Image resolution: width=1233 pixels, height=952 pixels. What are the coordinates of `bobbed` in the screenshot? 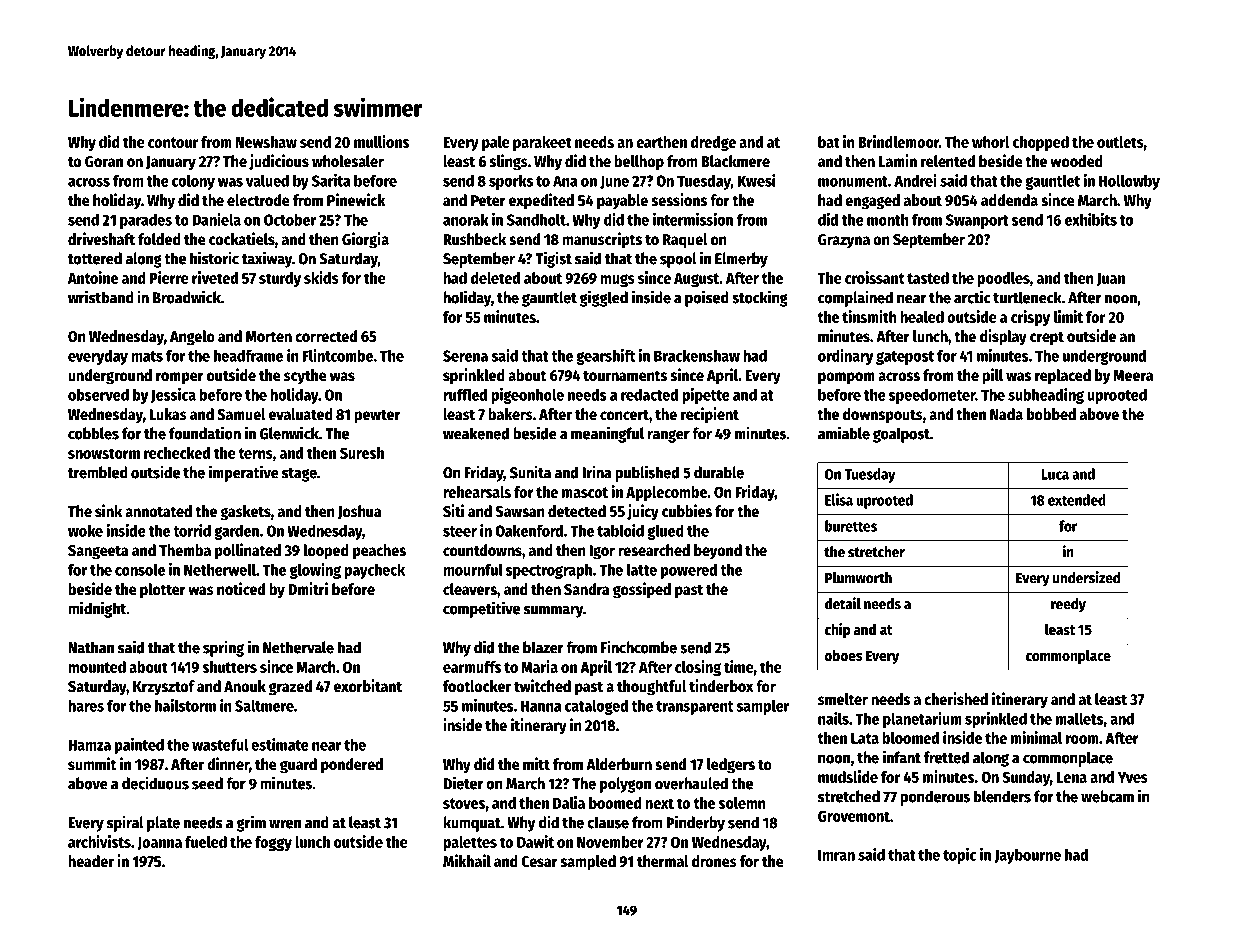 It's located at (1051, 414).
